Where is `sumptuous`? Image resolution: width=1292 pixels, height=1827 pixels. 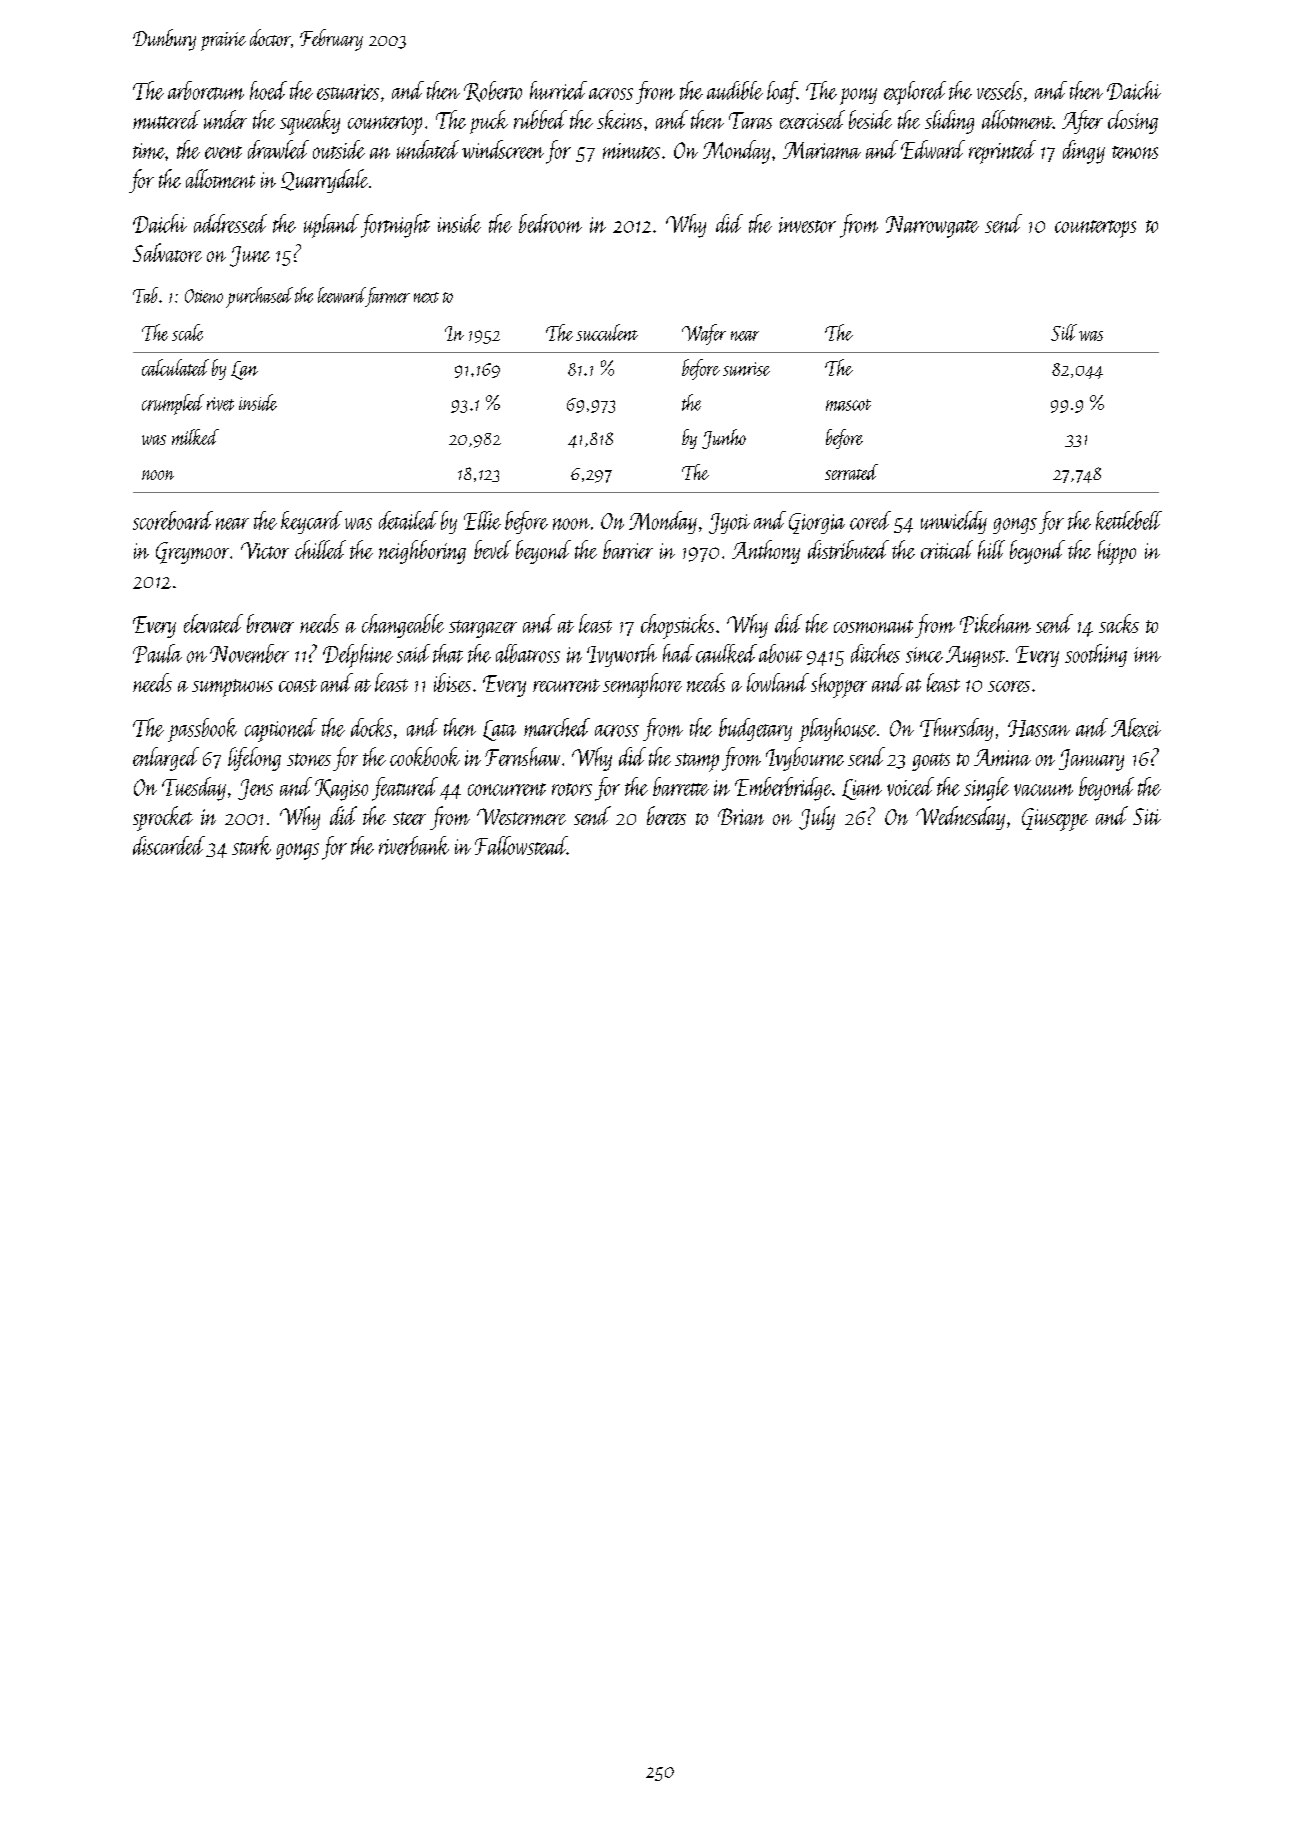
sumptuous is located at coordinates (232, 688).
